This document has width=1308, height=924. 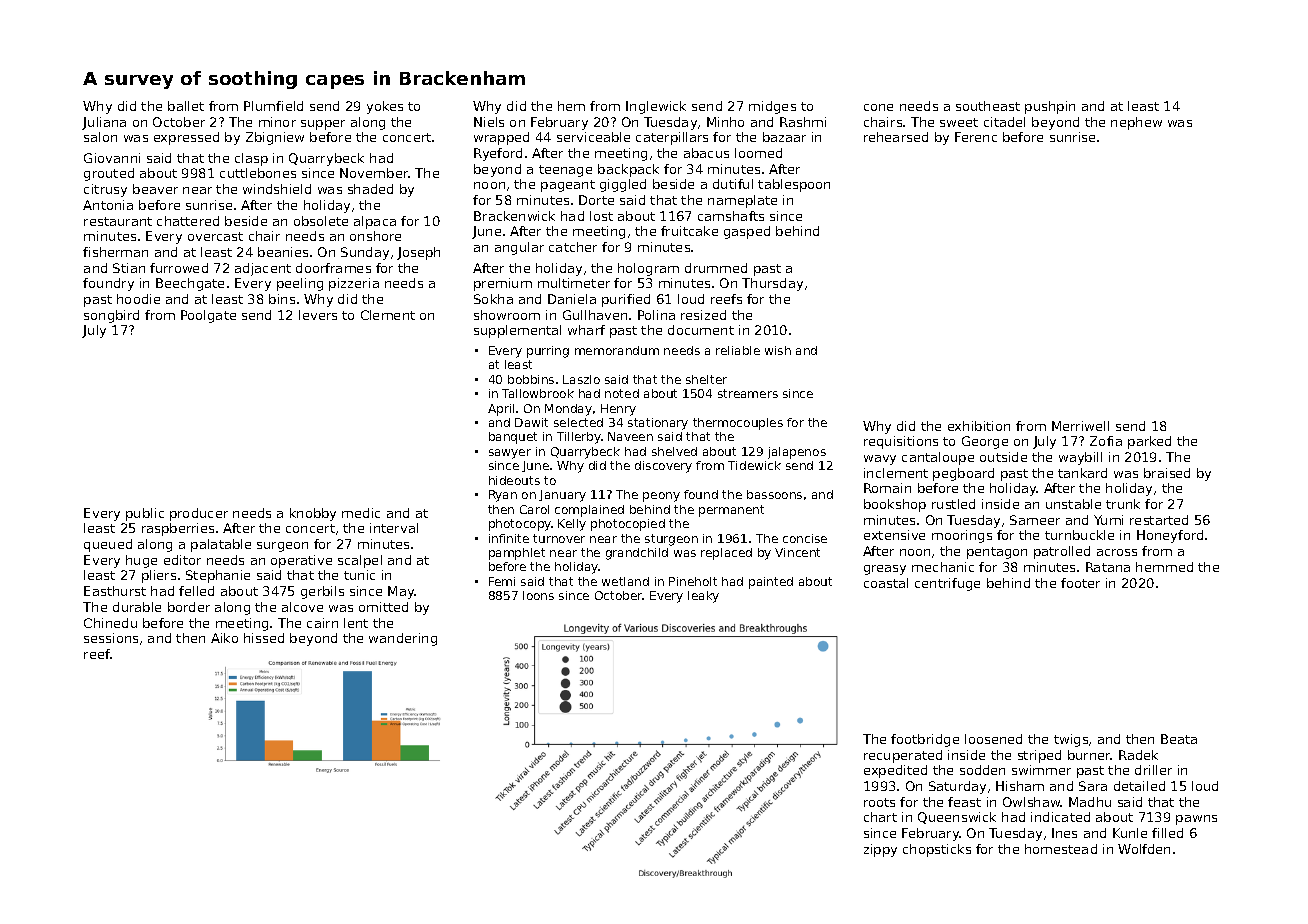 What do you see at coordinates (318, 315) in the document?
I see `levers` at bounding box center [318, 315].
